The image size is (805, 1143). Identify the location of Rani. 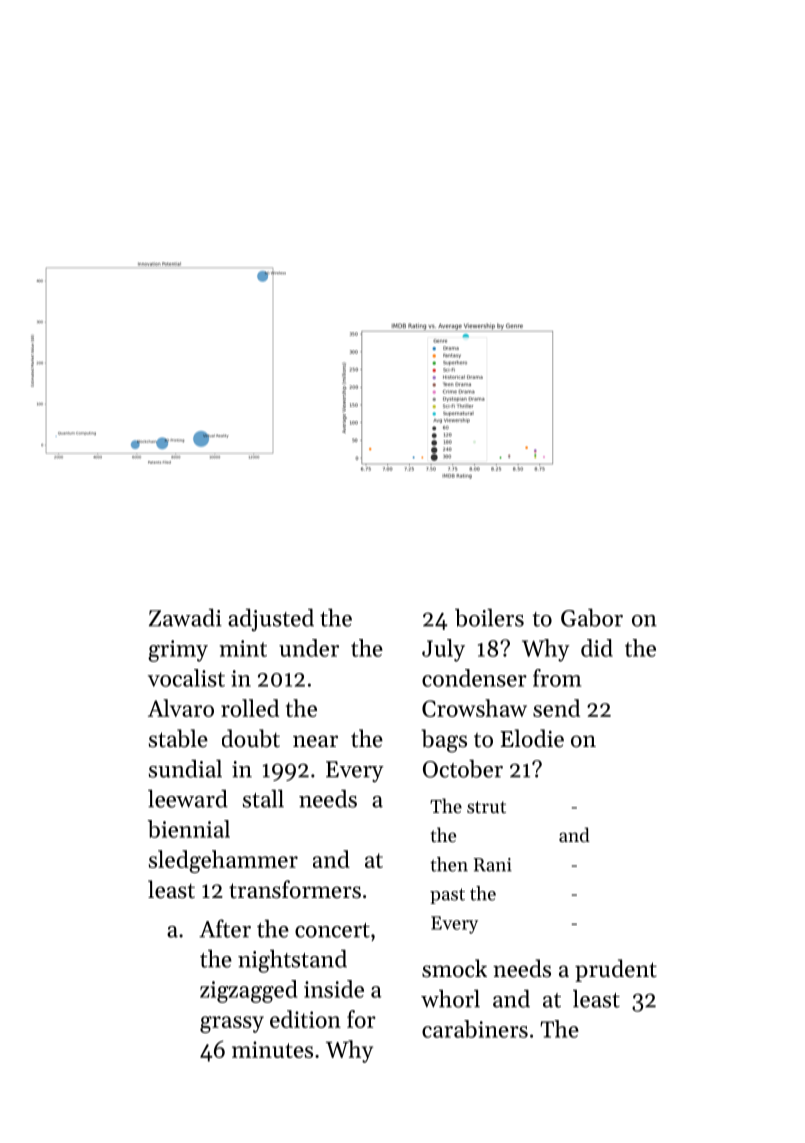
(493, 865).
